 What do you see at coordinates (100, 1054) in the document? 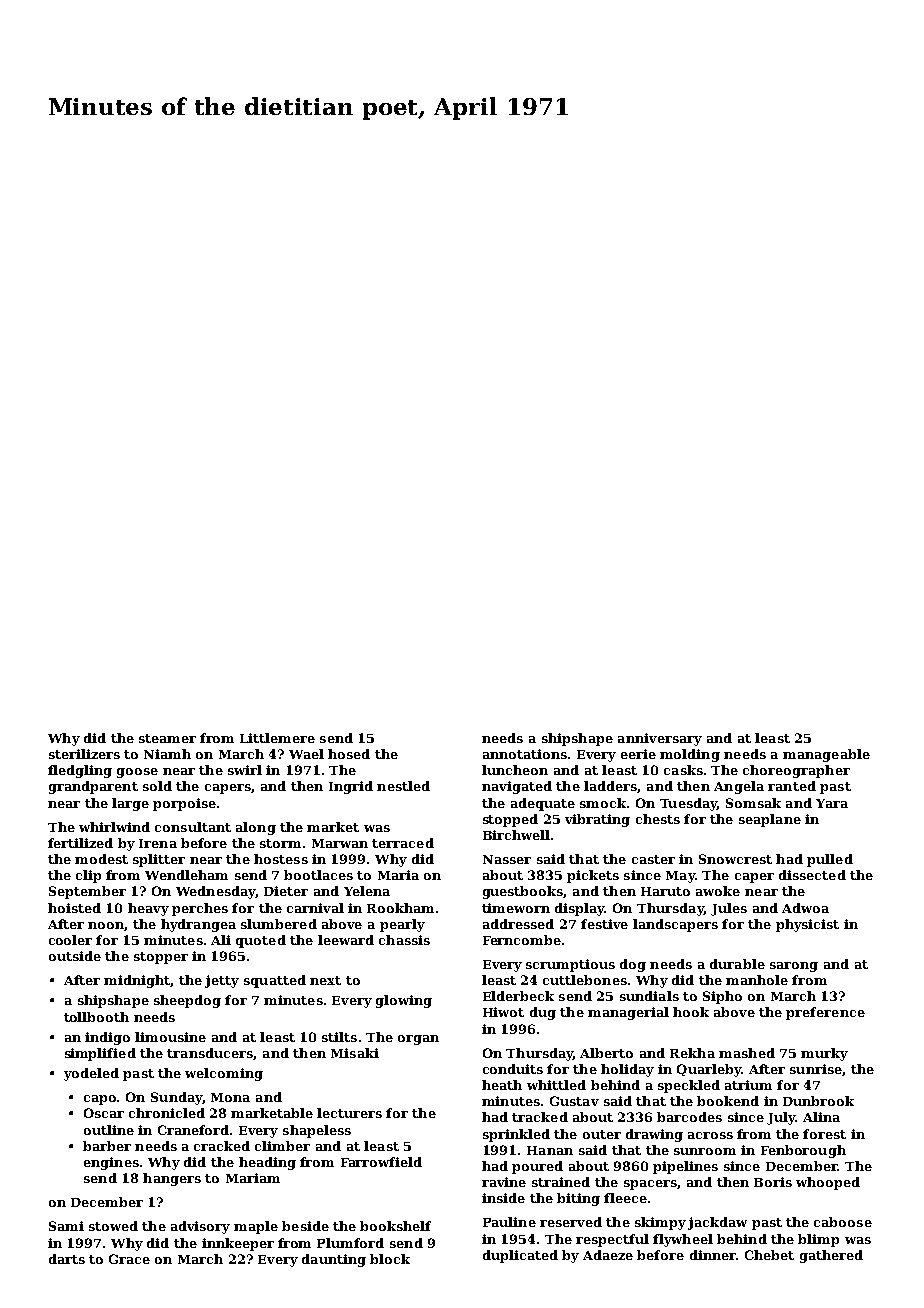
I see `simplified` at bounding box center [100, 1054].
